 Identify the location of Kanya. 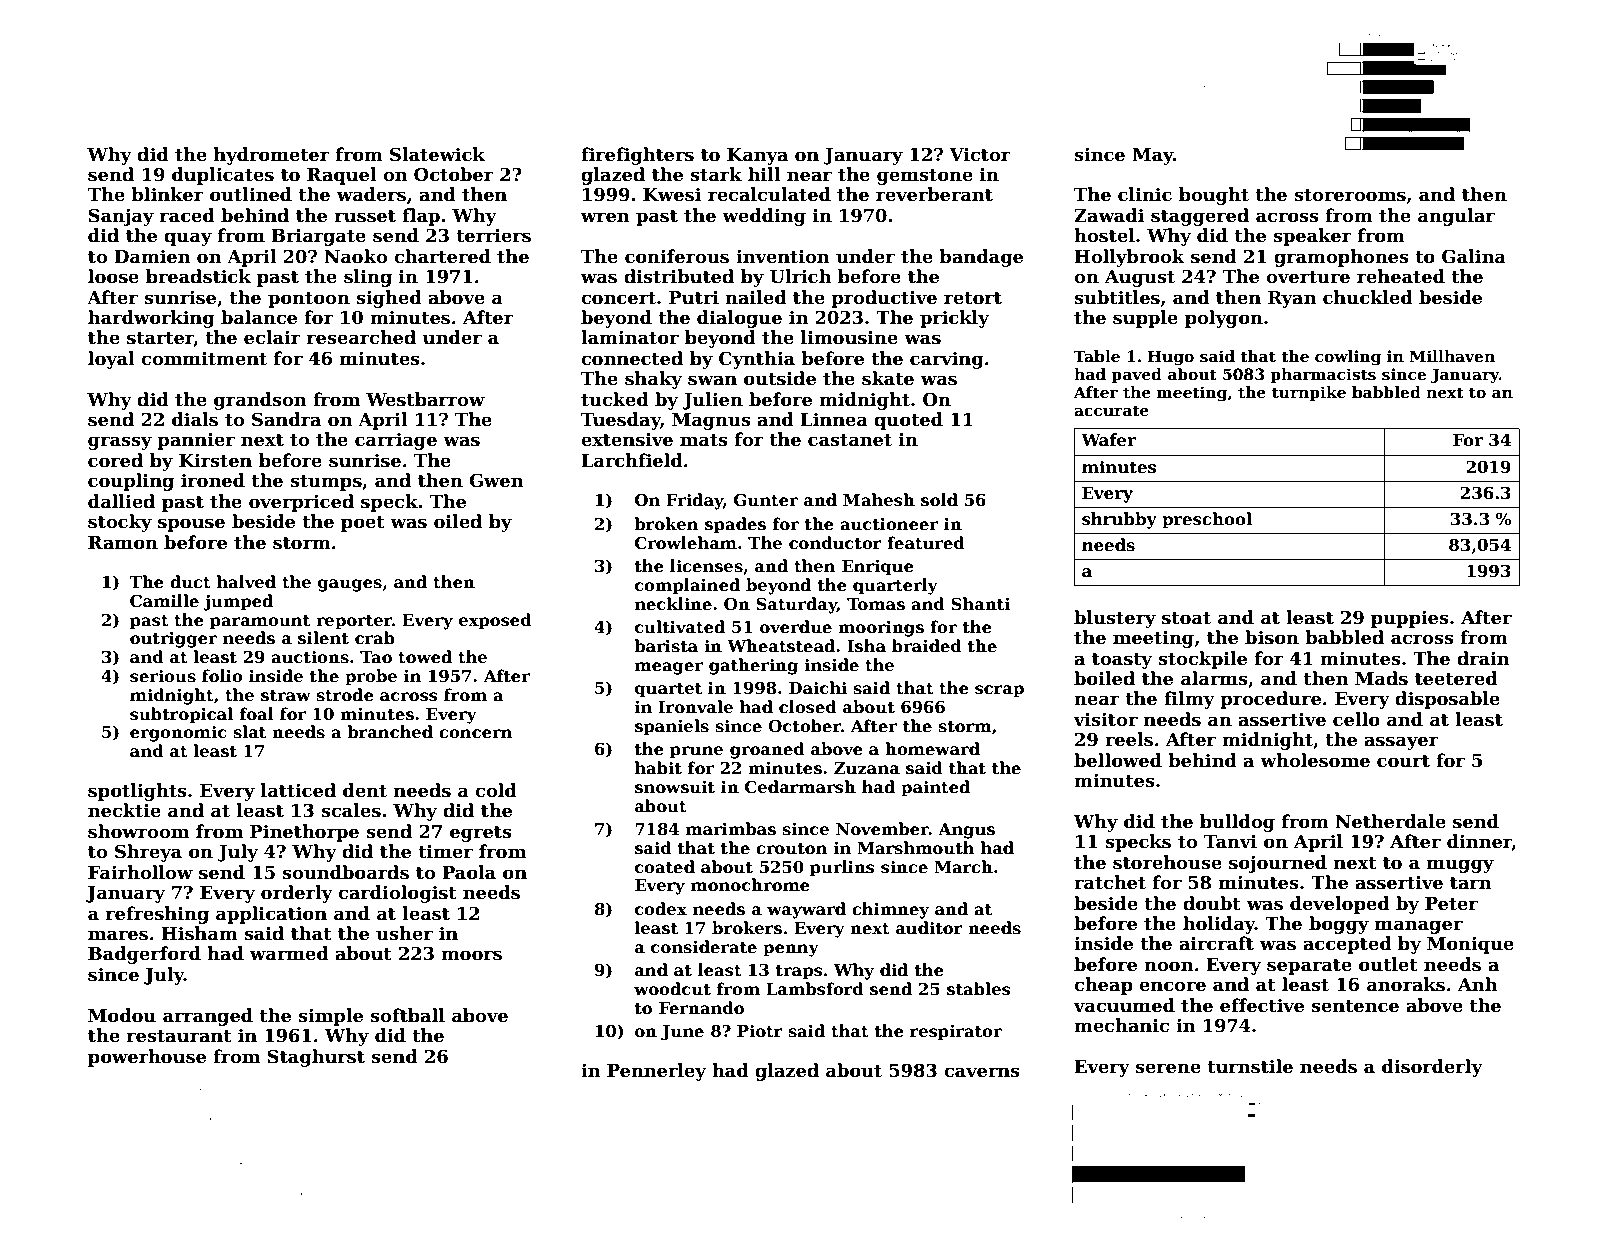
(757, 156).
